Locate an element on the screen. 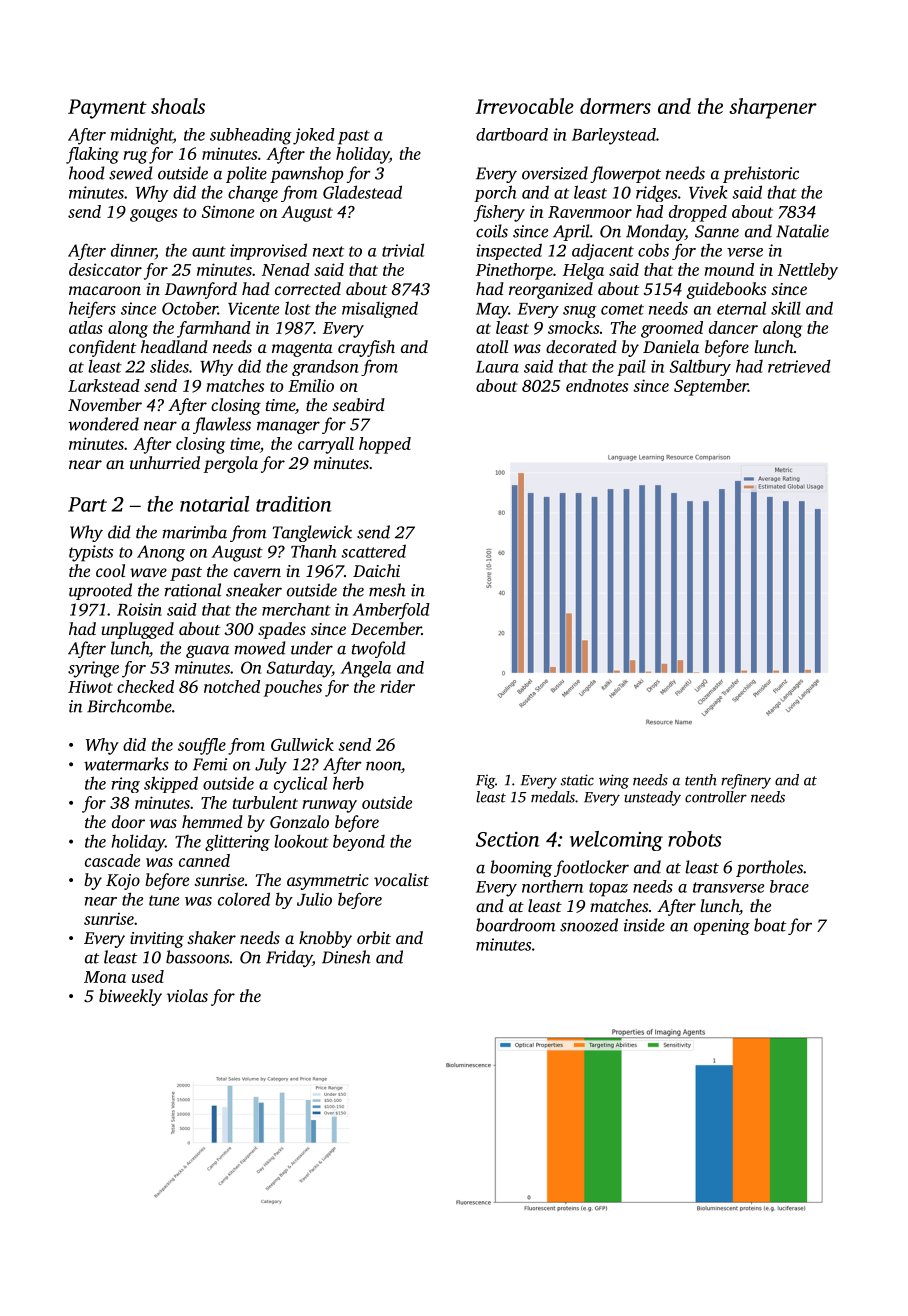 Image resolution: width=908 pixels, height=1316 pixels. door is located at coordinates (128, 821).
